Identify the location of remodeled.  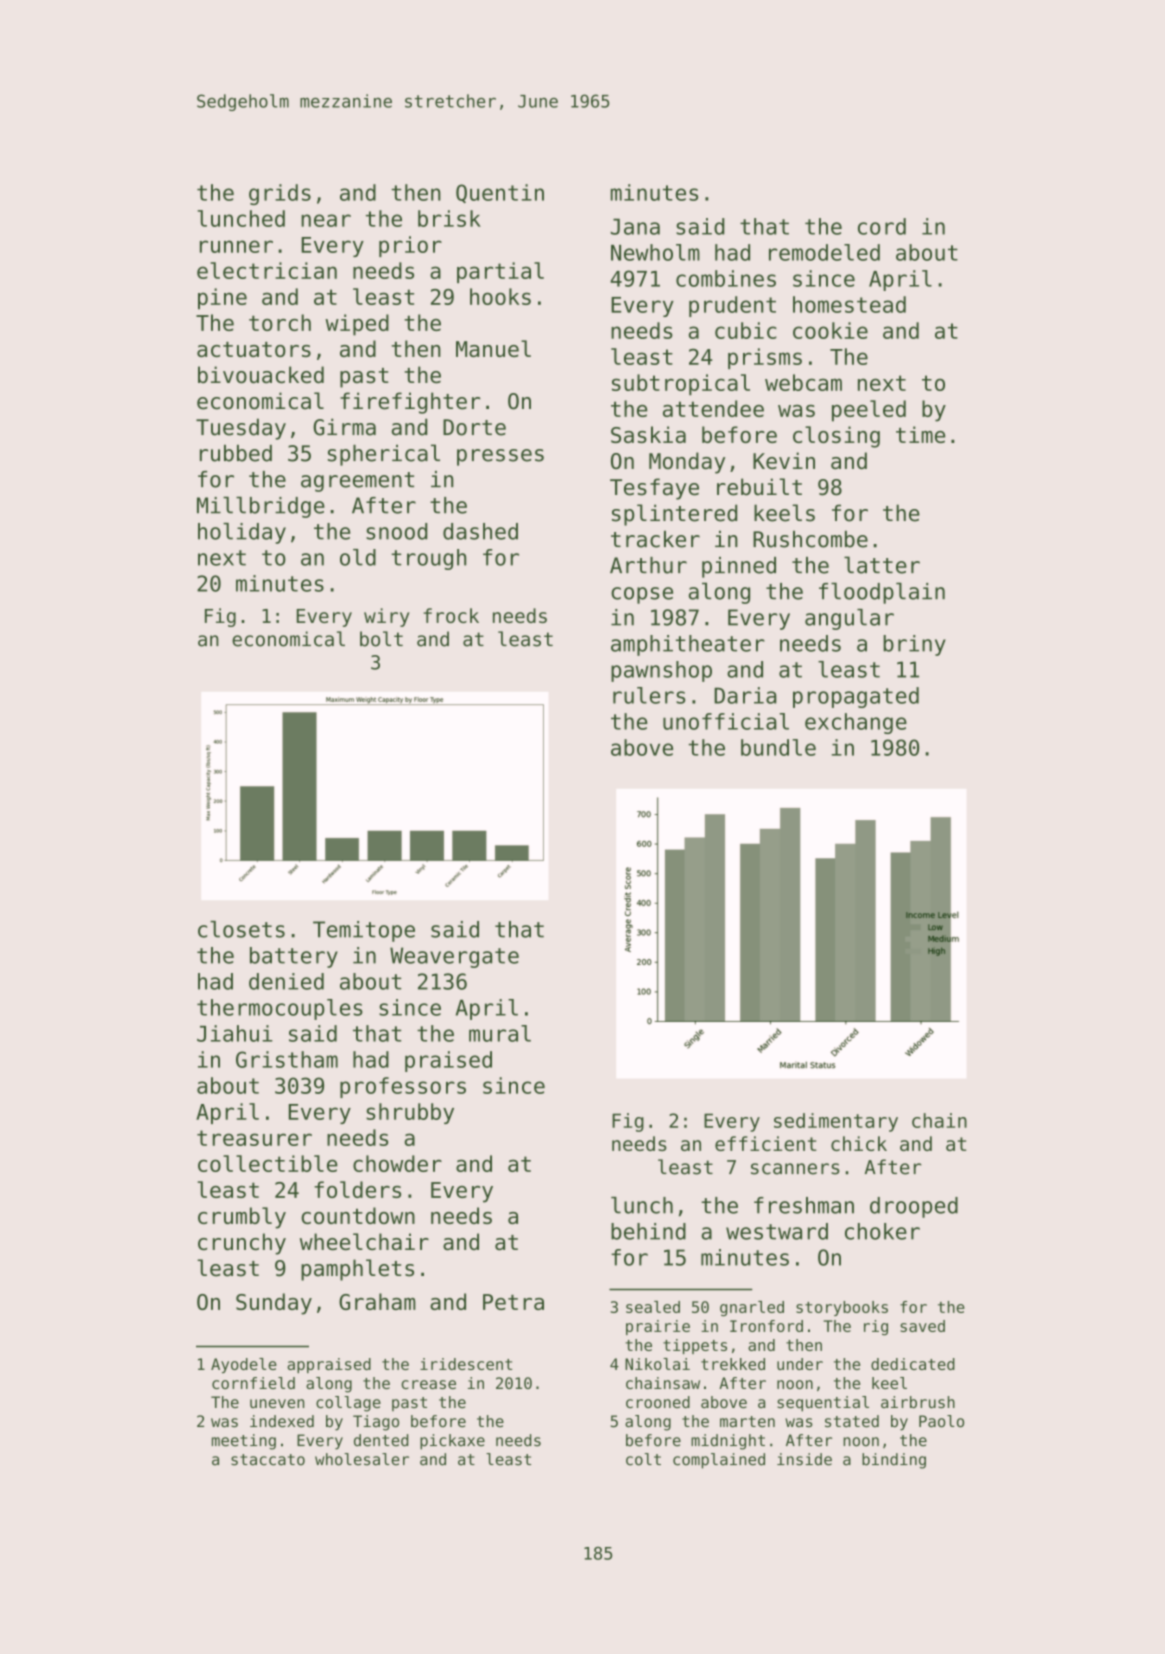
(824, 252).
